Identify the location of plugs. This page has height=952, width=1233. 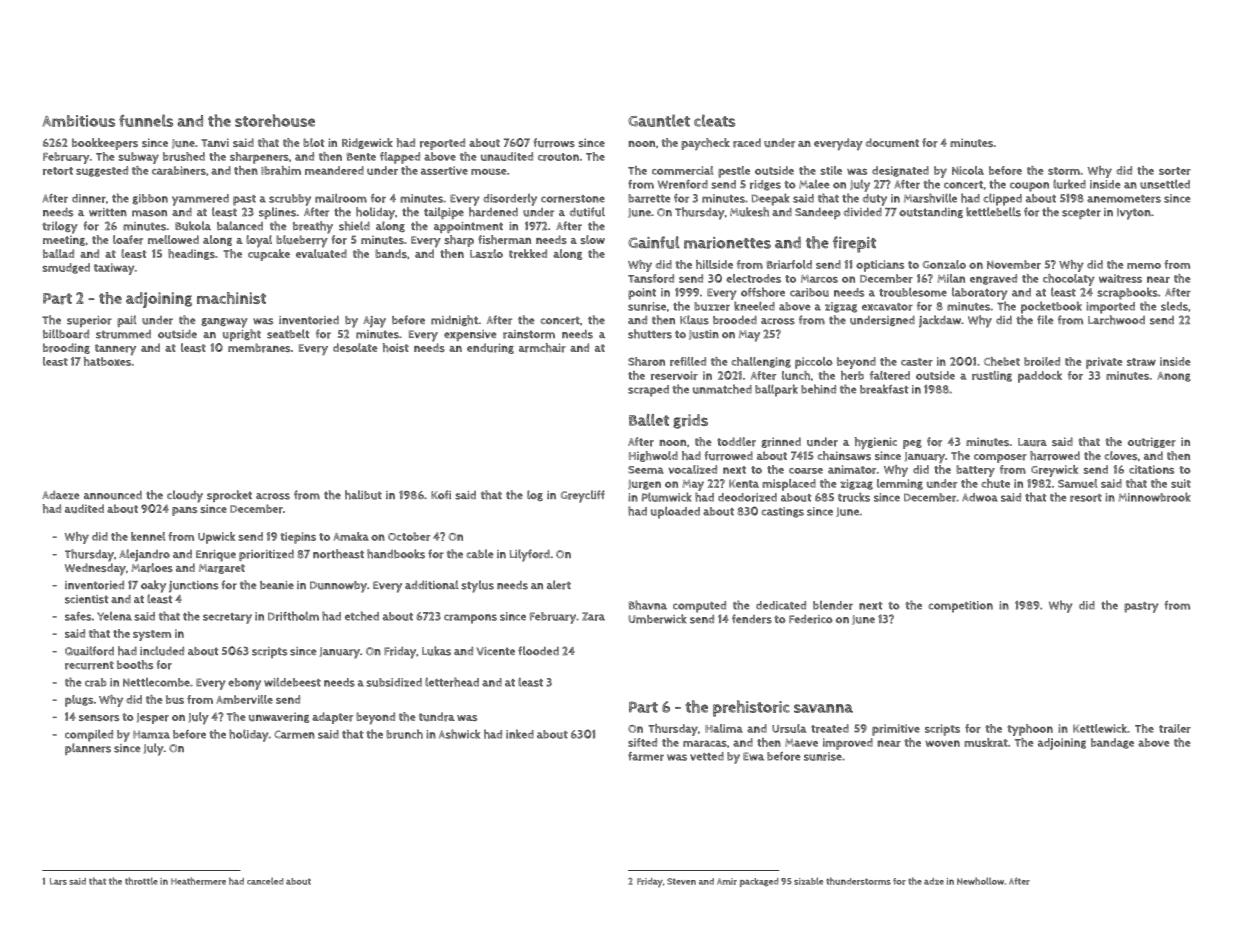
(79, 701).
